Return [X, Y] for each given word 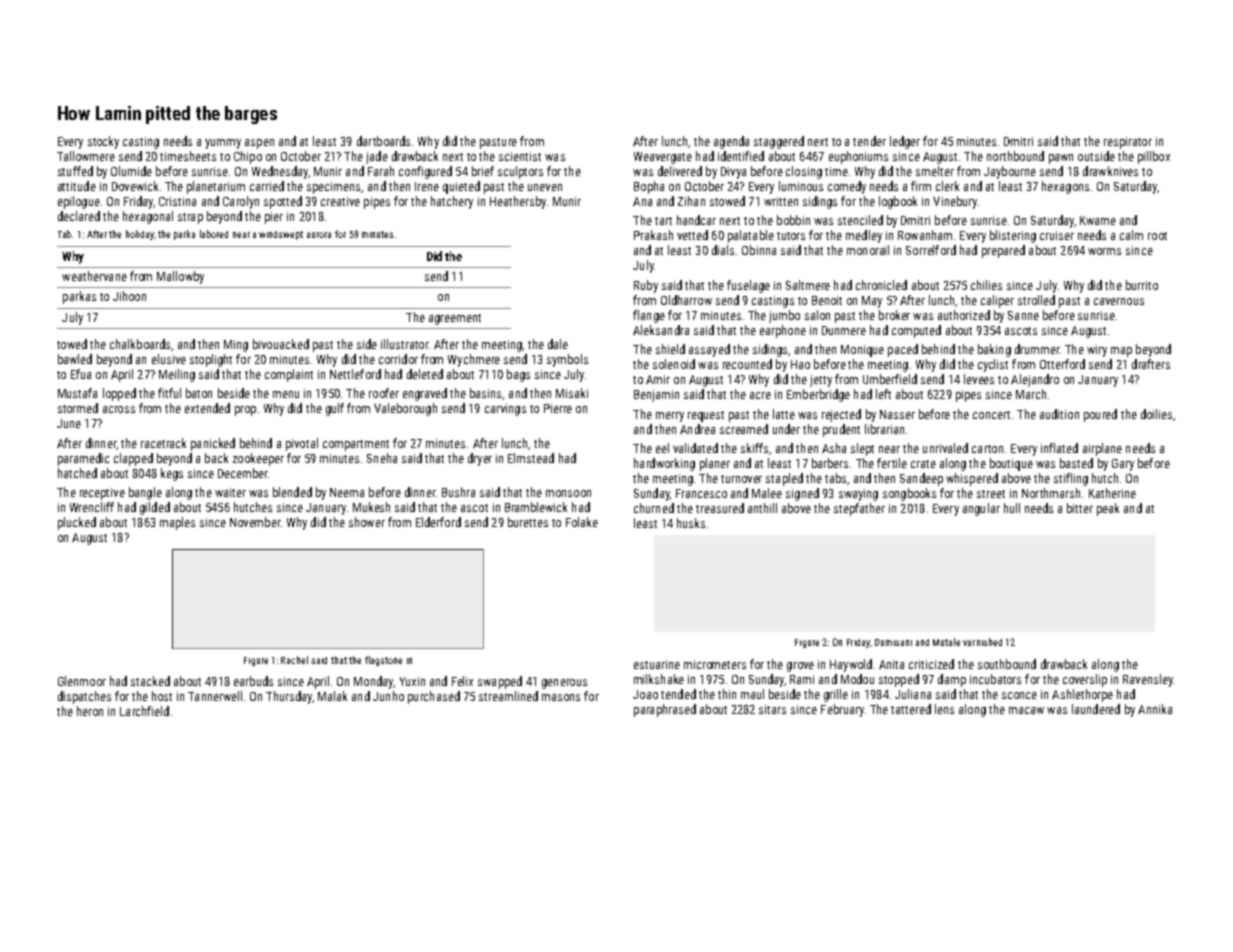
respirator [1128, 143]
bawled [75, 359]
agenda [731, 142]
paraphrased [665, 710]
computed [916, 331]
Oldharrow [686, 300]
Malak [332, 696]
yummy [223, 144]
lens [944, 709]
